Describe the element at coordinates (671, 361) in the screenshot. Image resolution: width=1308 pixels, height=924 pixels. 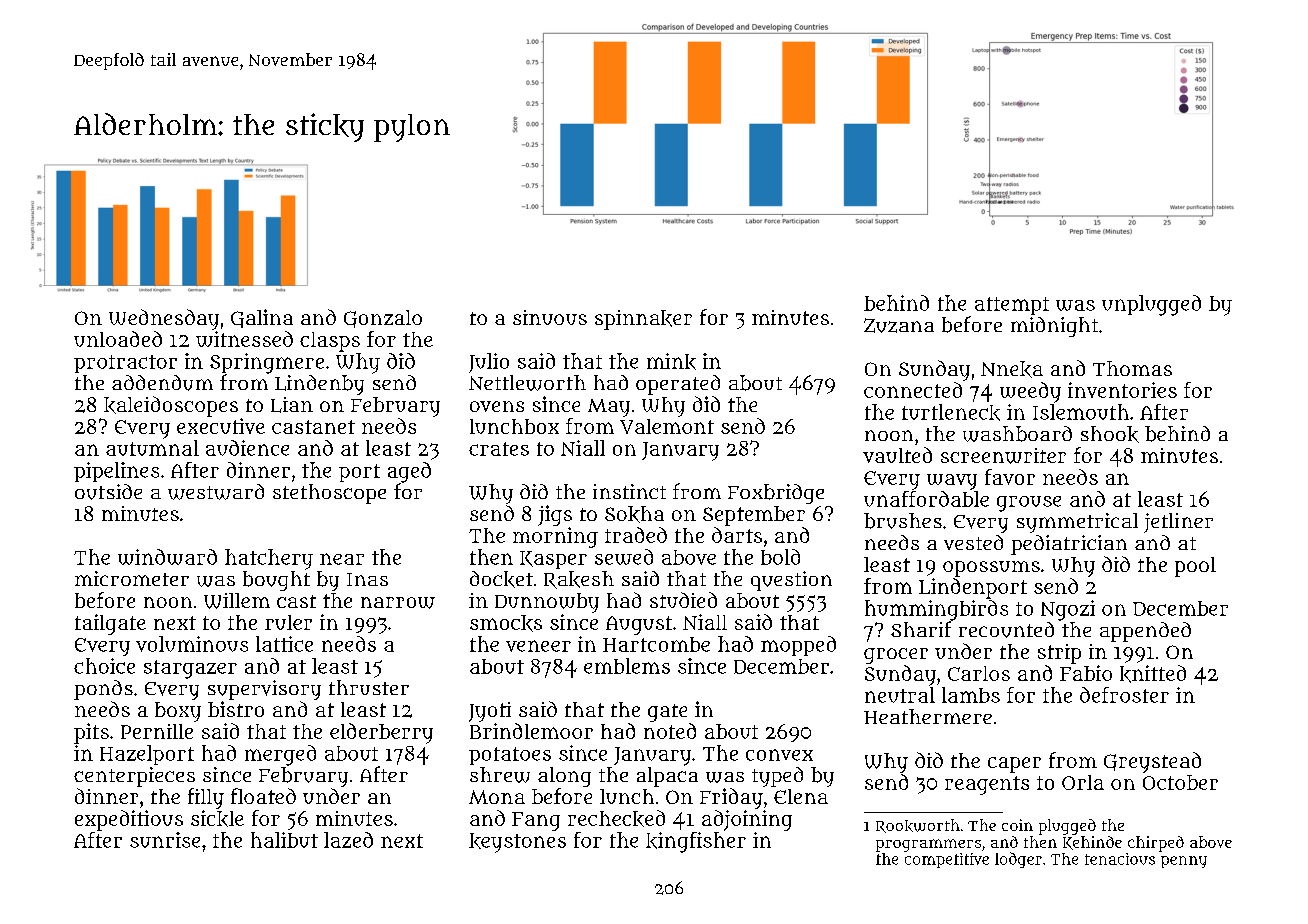
I see `mink` at that location.
